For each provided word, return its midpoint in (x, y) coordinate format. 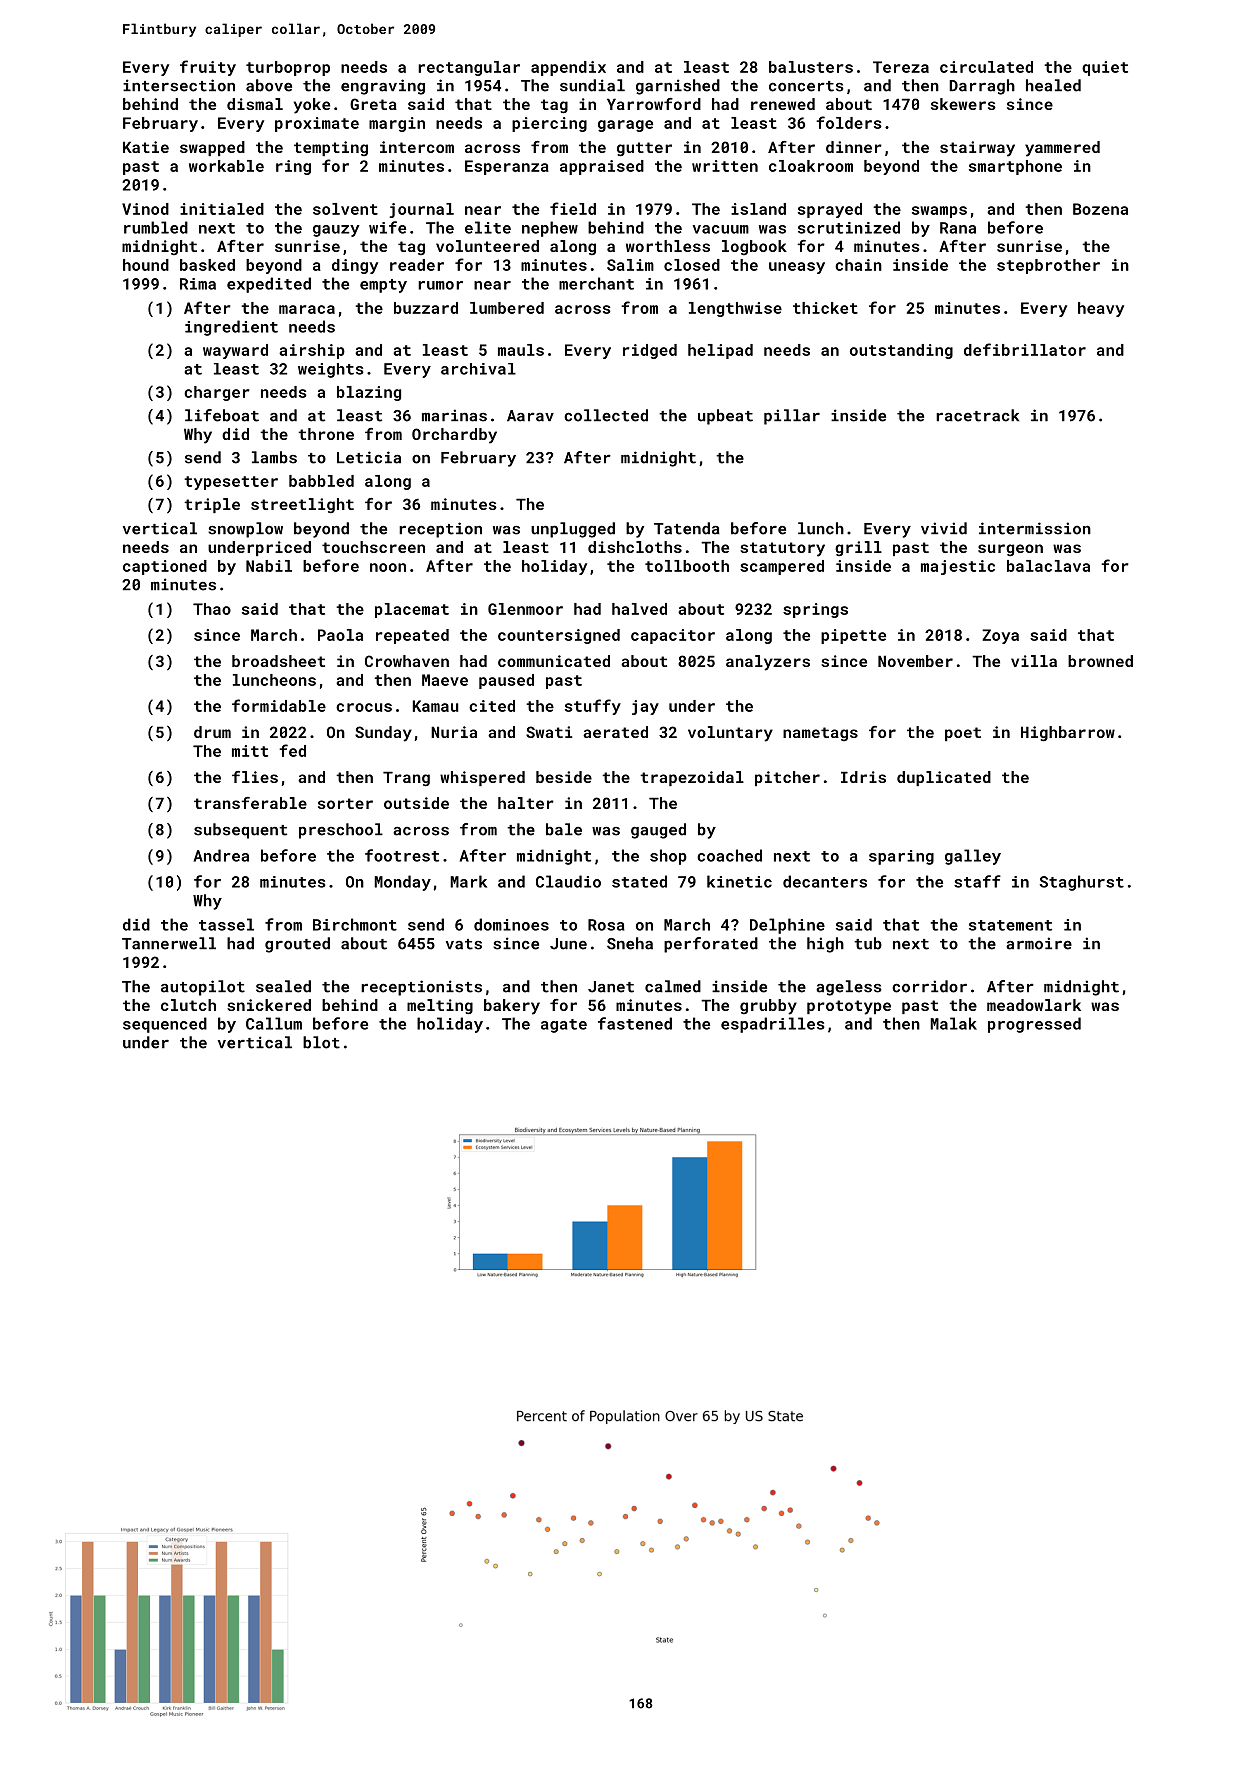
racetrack (977, 415)
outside (416, 803)
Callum (274, 1023)
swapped (212, 148)
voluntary (730, 734)
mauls (521, 350)
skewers (963, 104)
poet (963, 734)
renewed (783, 104)
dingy (355, 266)
